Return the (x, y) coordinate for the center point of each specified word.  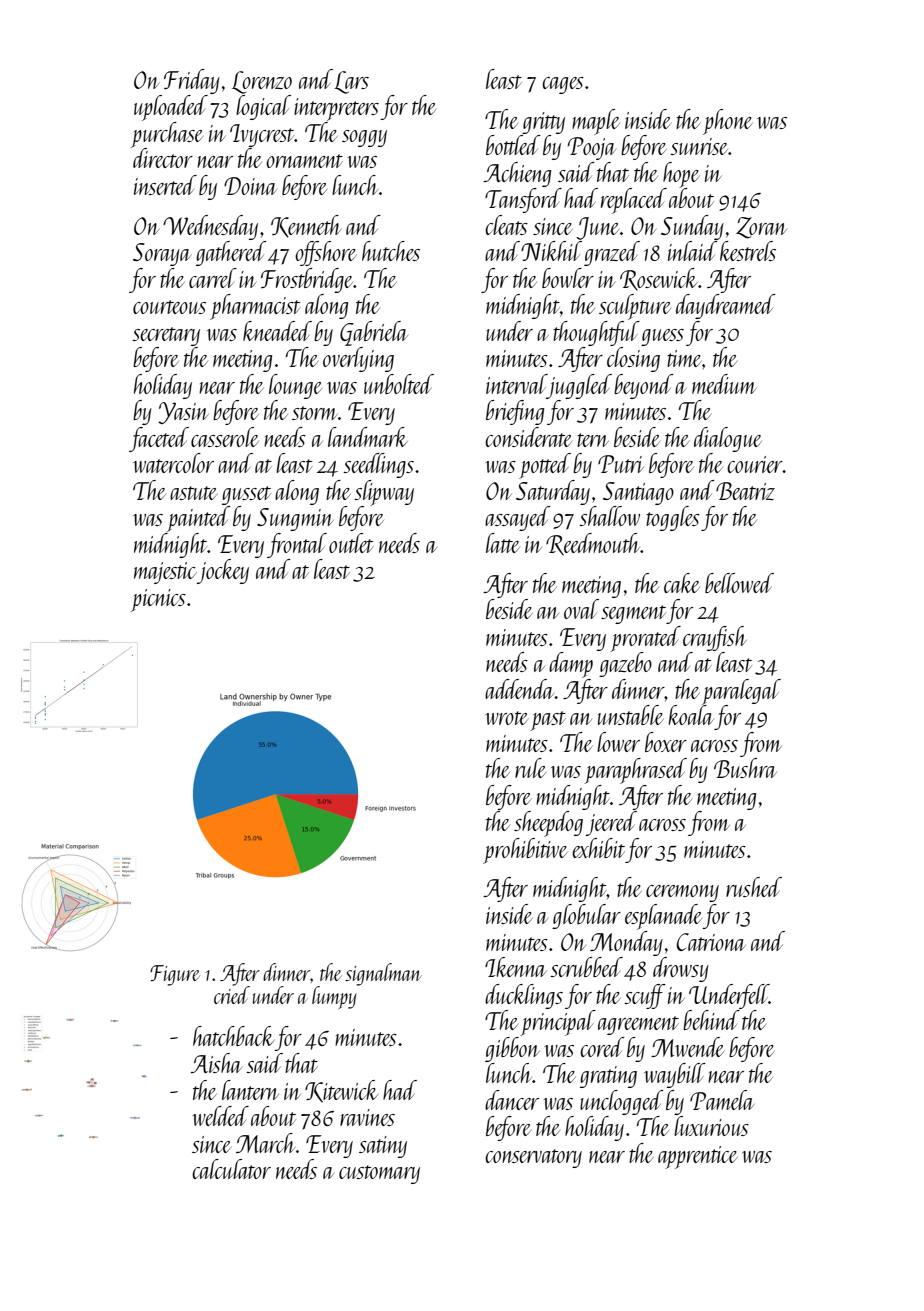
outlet (351, 543)
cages (563, 85)
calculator (231, 1169)
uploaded (171, 108)
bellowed (739, 583)
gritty (543, 123)
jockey (223, 571)
